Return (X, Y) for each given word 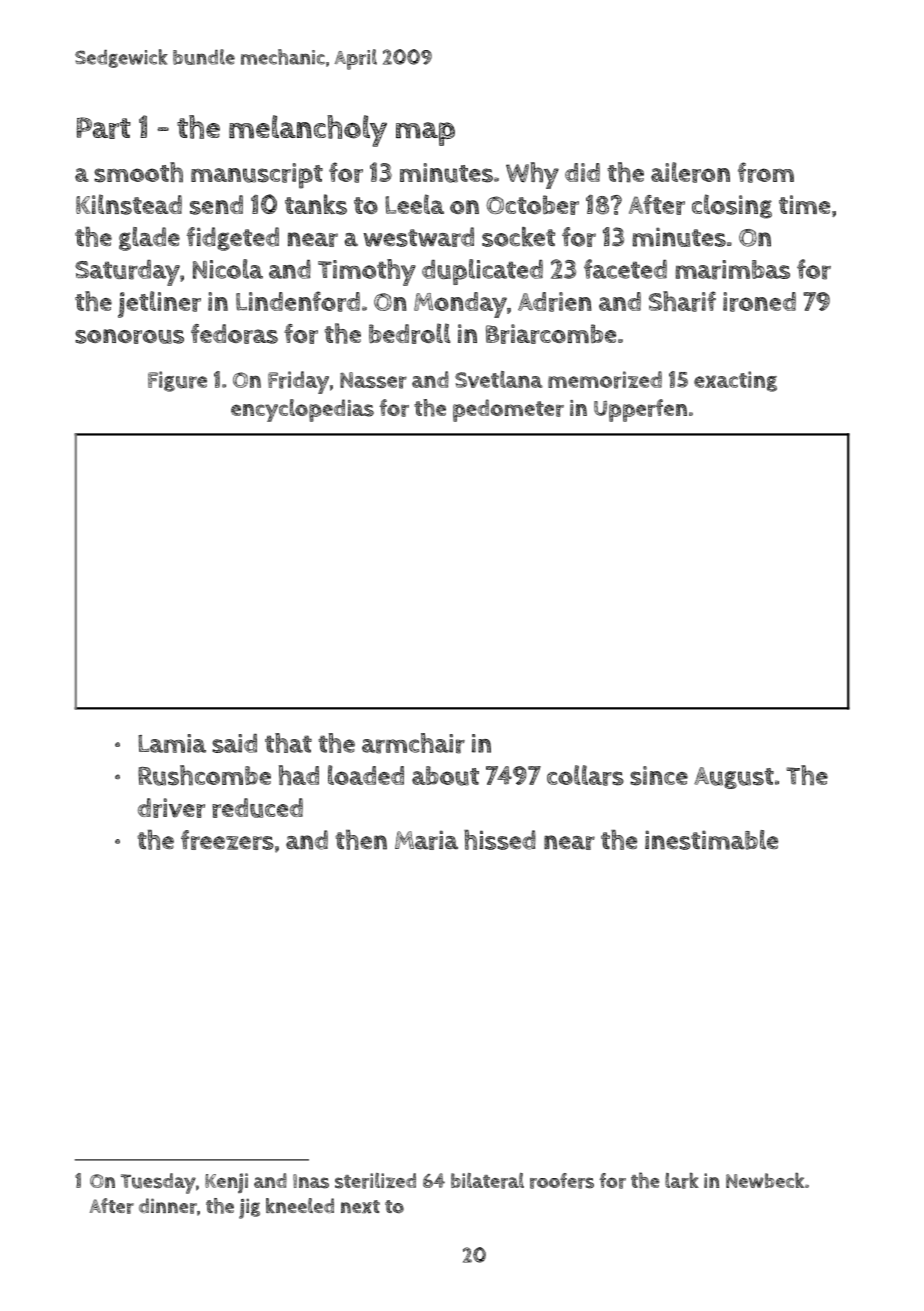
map (425, 134)
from (766, 172)
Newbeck (765, 1180)
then (361, 839)
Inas (311, 1181)
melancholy (308, 131)
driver (171, 808)
